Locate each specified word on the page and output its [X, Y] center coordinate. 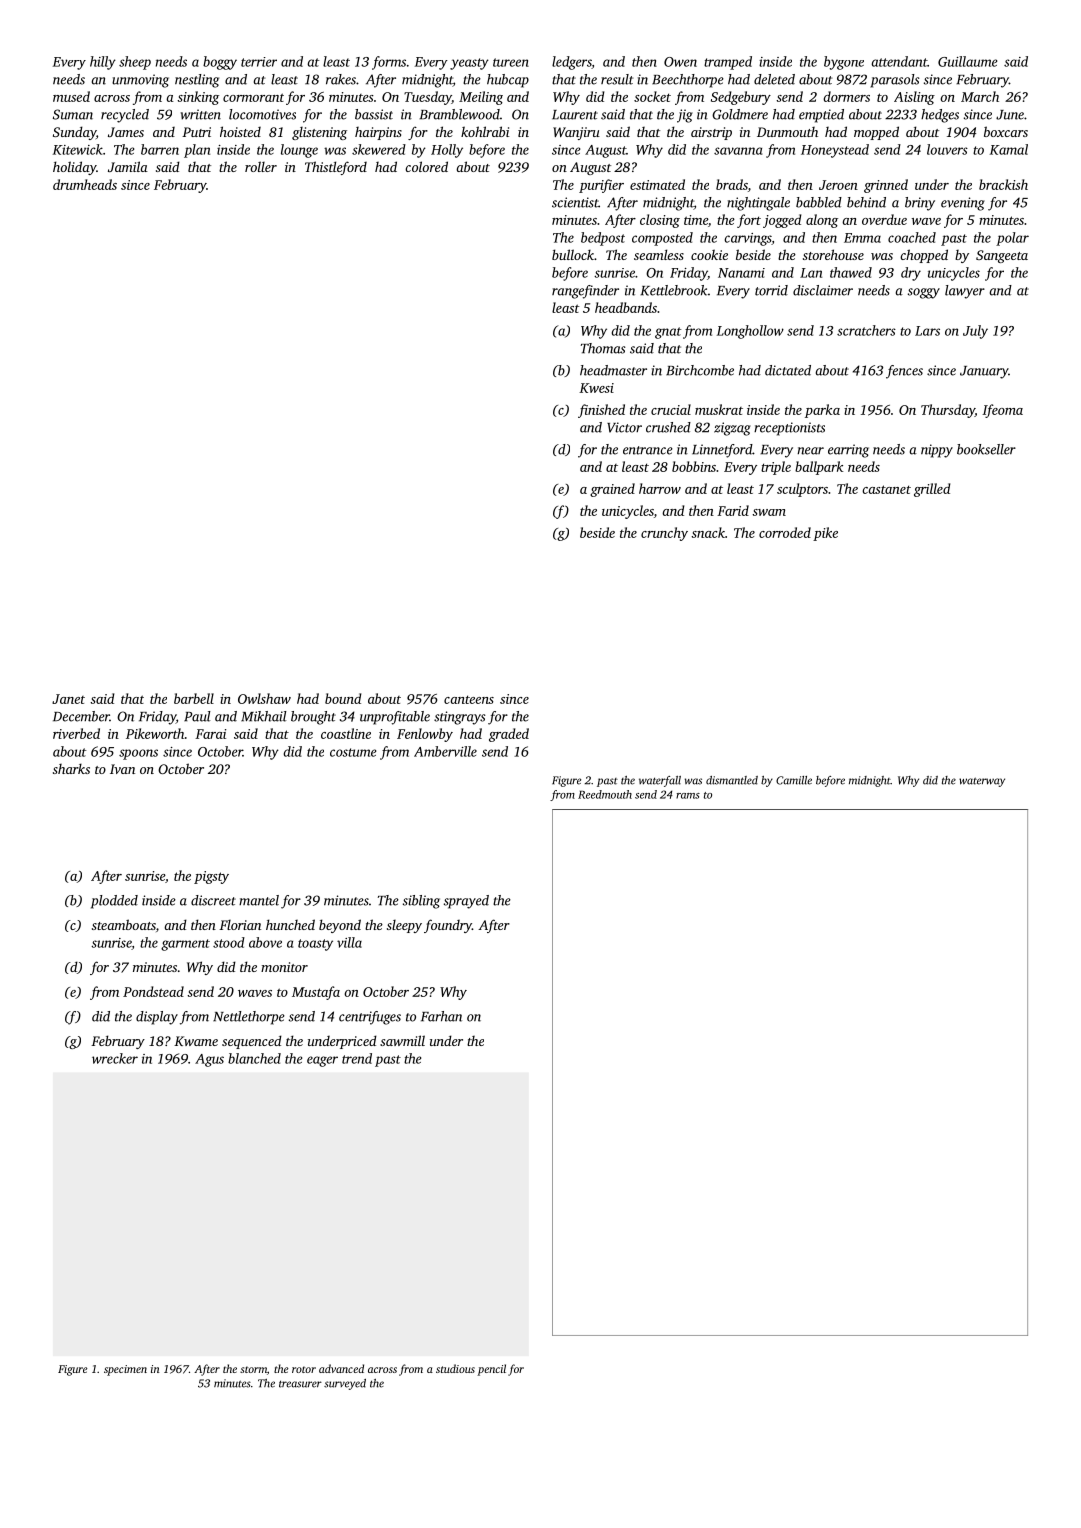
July [975, 332]
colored [426, 166]
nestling [197, 81]
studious [455, 1368]
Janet [68, 699]
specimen [125, 1370]
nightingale [758, 204]
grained [612, 490]
